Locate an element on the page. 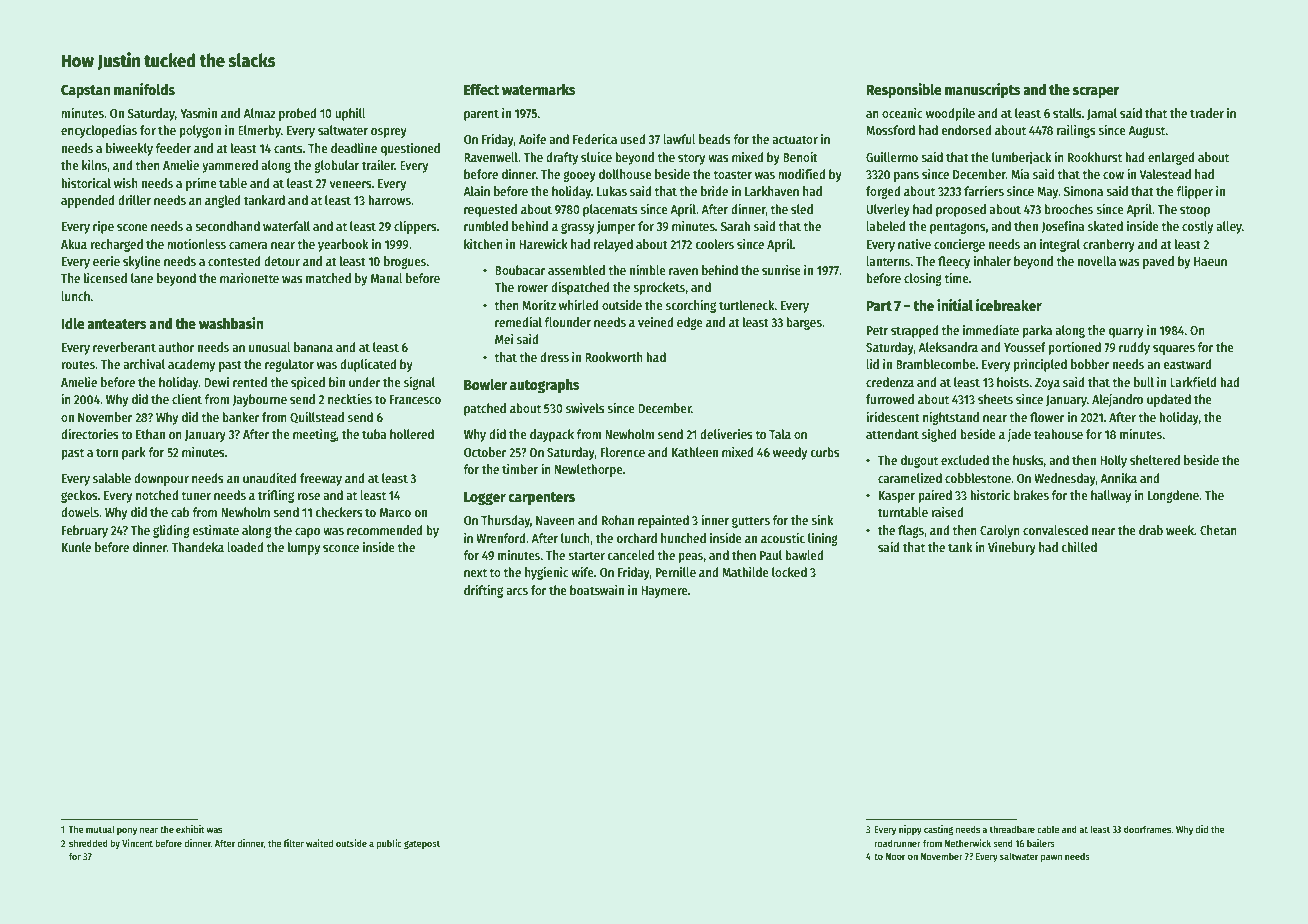  story is located at coordinates (691, 159).
